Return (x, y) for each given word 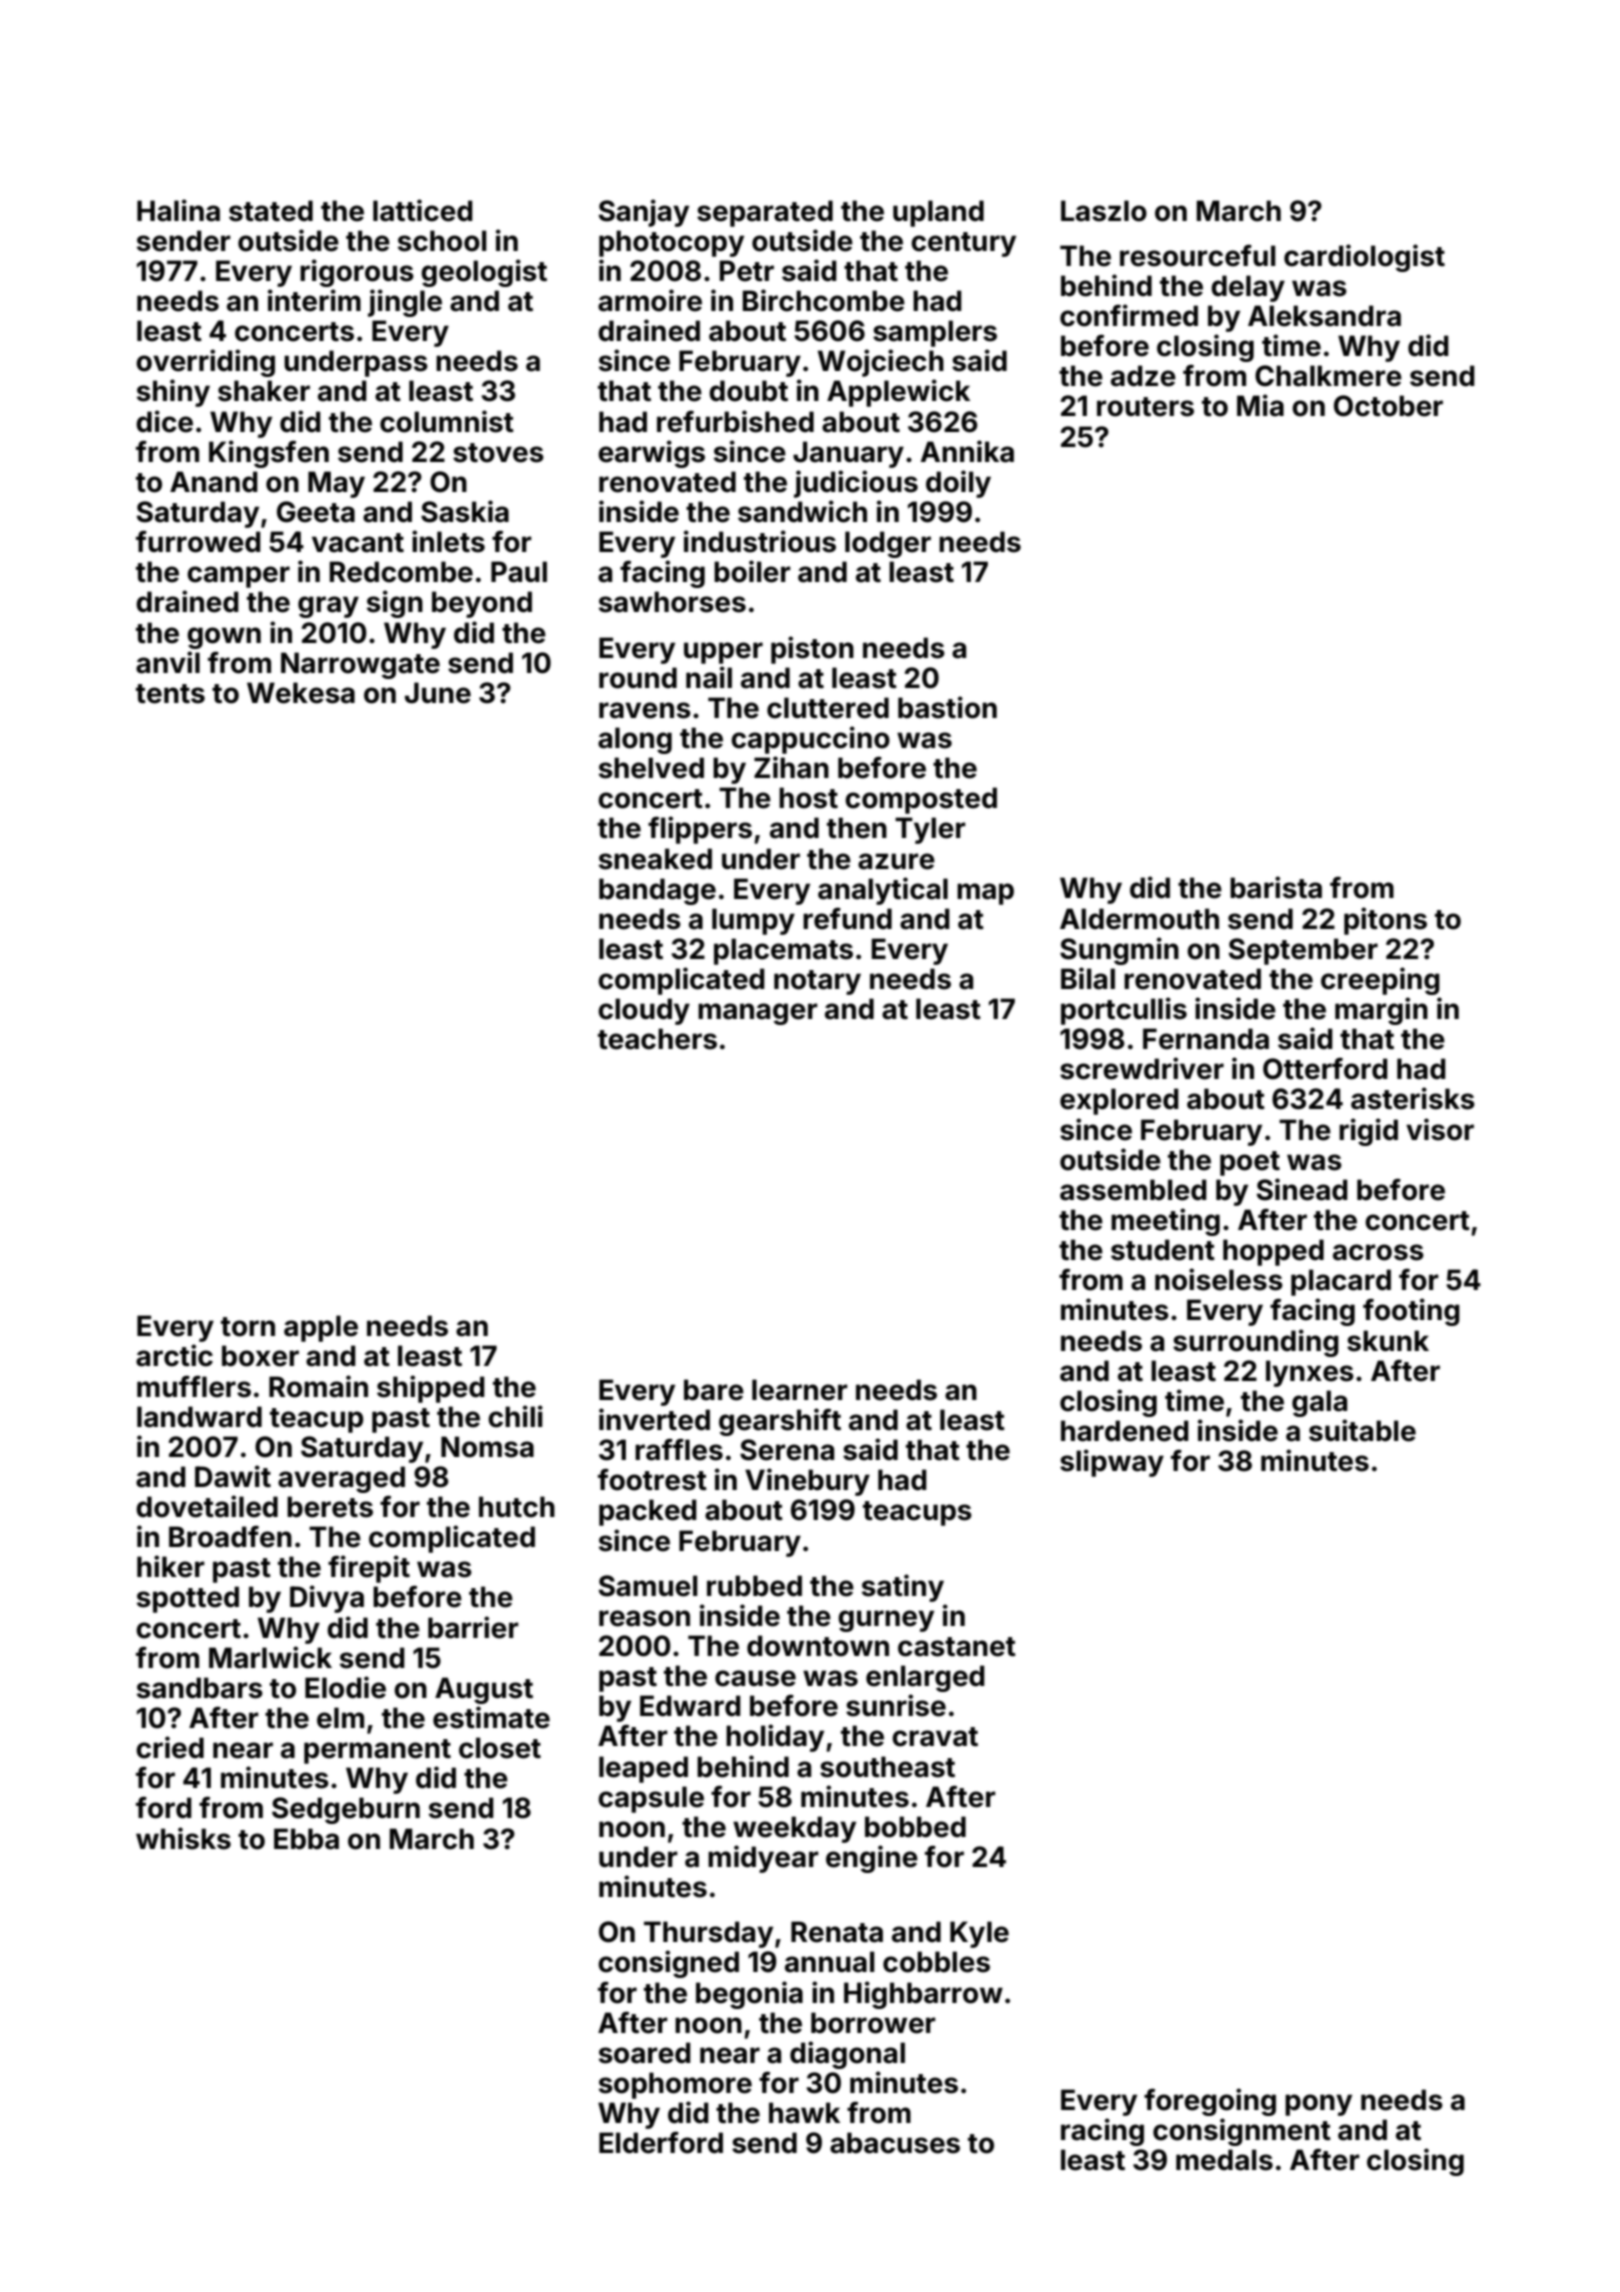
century (963, 244)
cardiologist (1364, 258)
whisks (183, 1838)
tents (170, 694)
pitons (1385, 921)
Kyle (979, 1934)
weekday (794, 1829)
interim (314, 300)
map (985, 894)
